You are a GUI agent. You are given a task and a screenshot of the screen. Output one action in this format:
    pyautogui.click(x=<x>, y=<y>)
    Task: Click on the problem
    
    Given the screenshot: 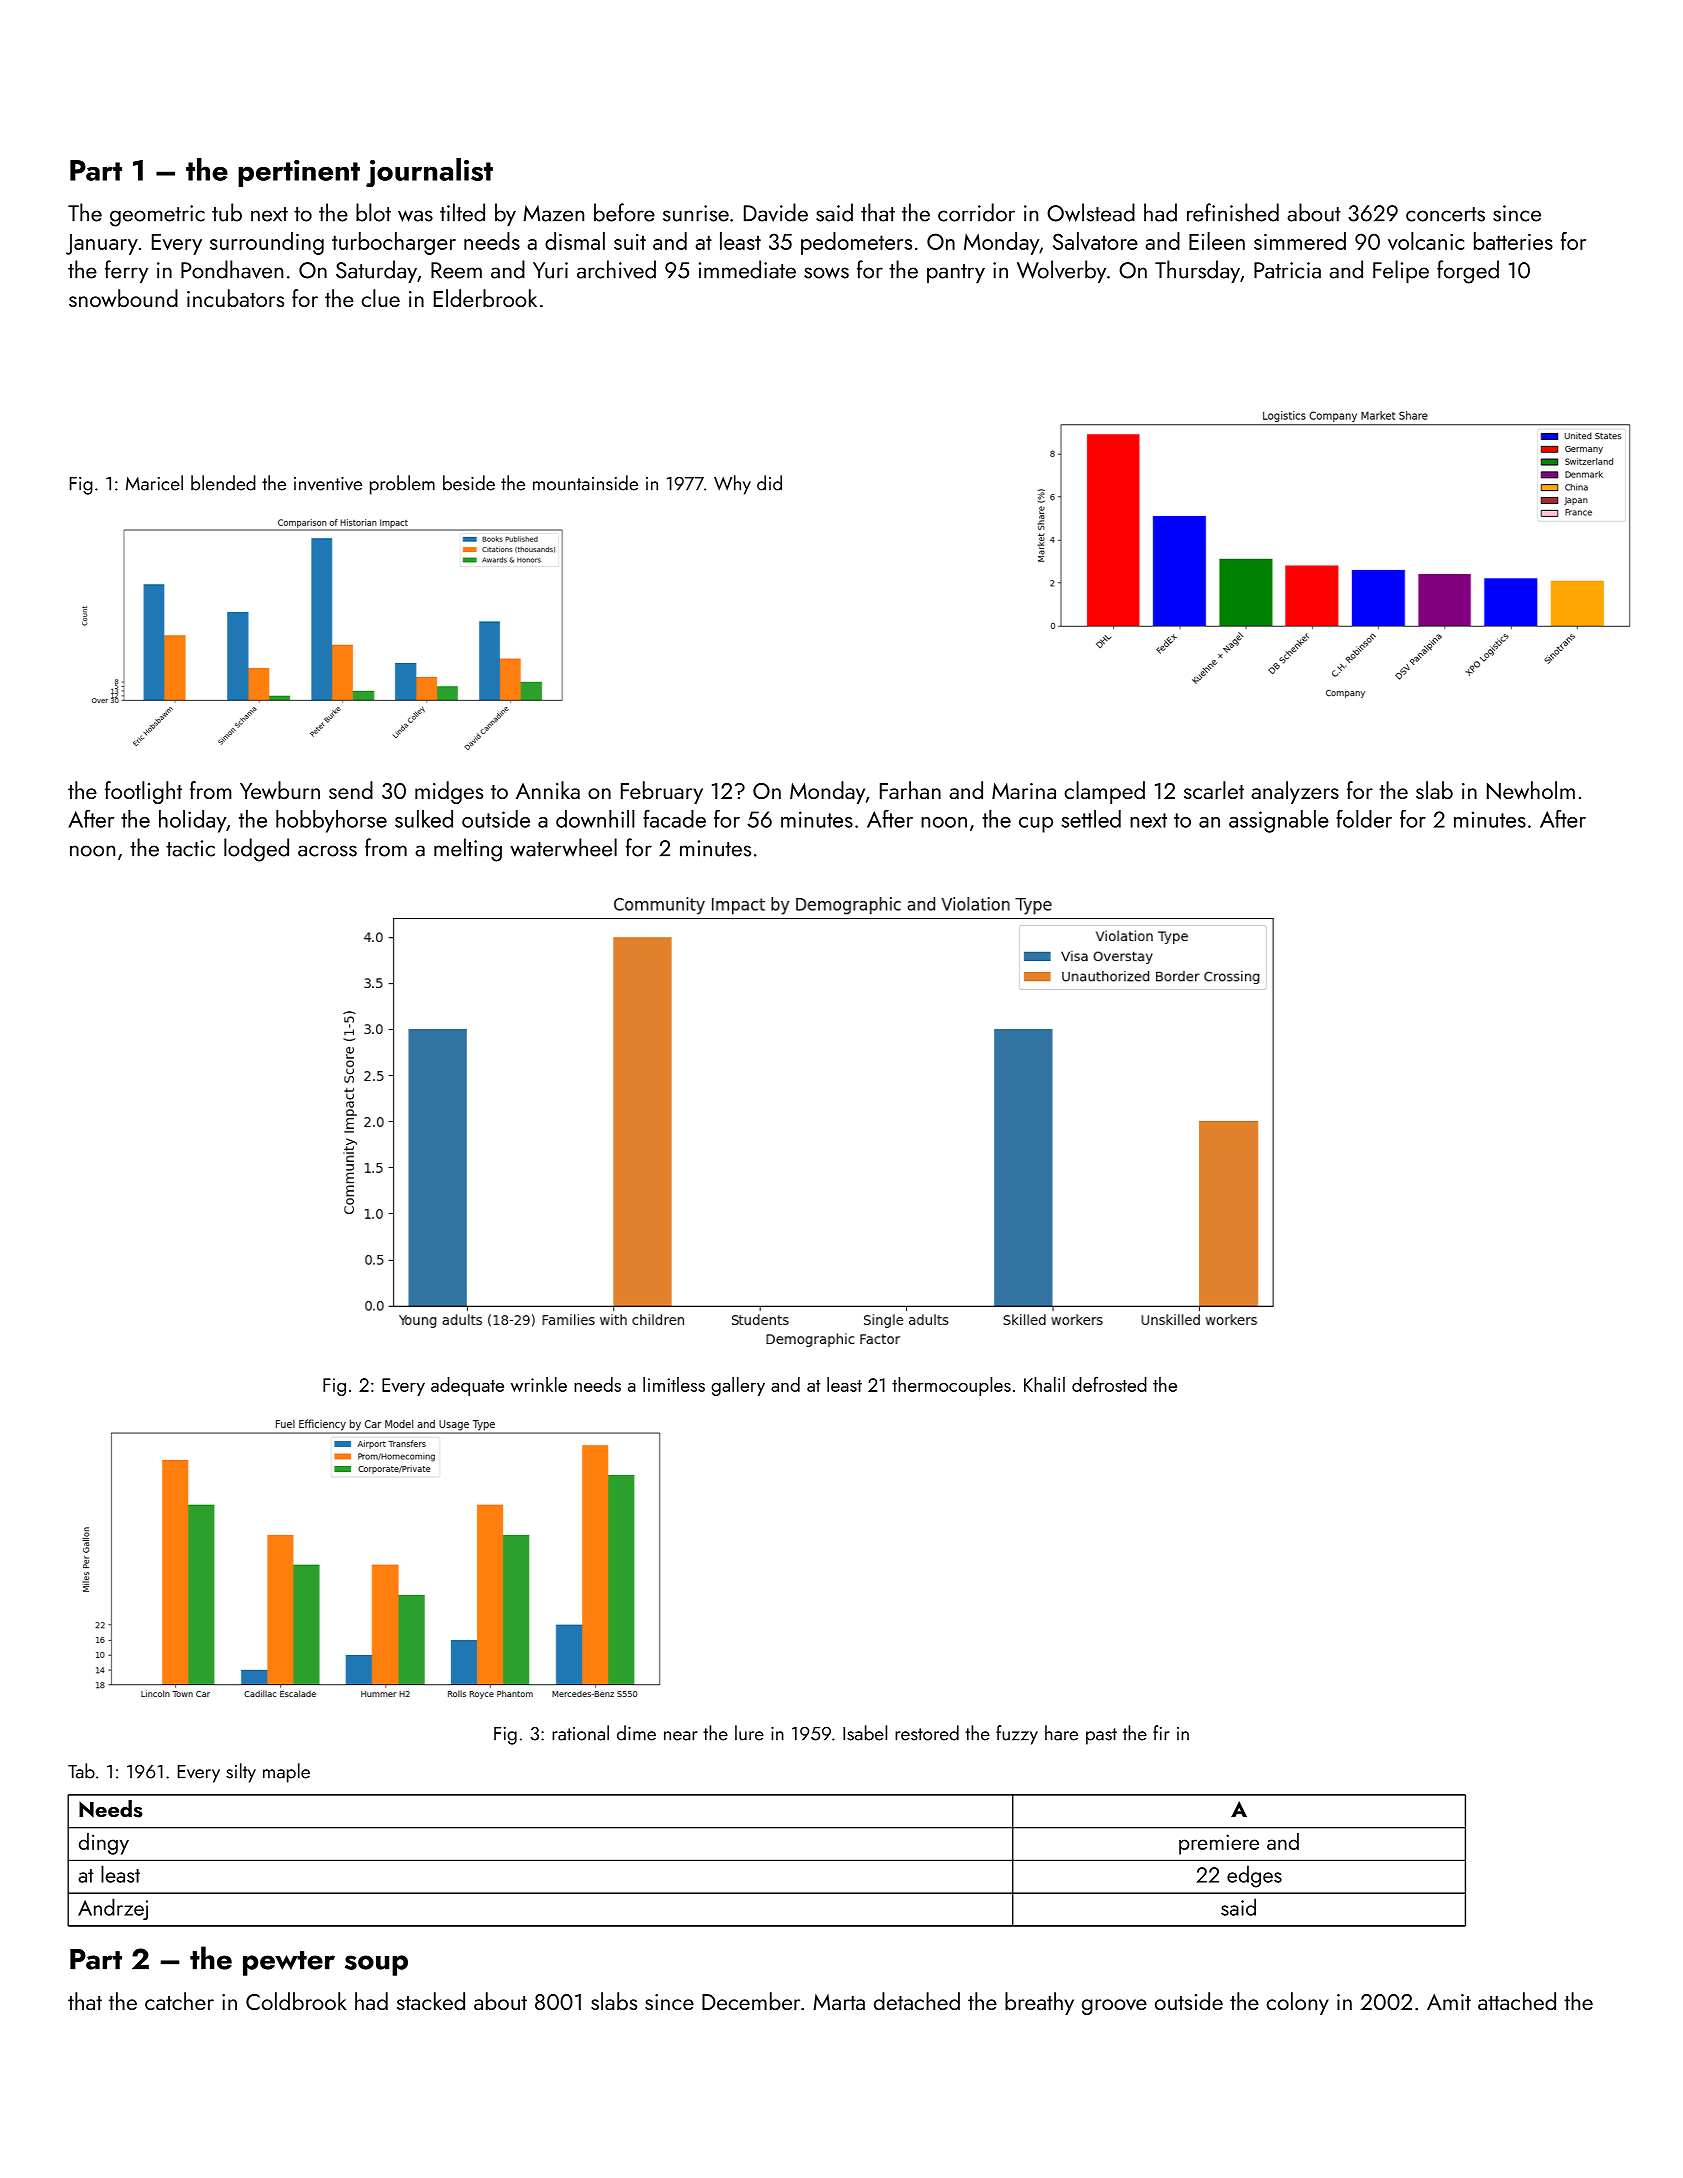 What is the action you would take?
    pyautogui.click(x=402, y=485)
